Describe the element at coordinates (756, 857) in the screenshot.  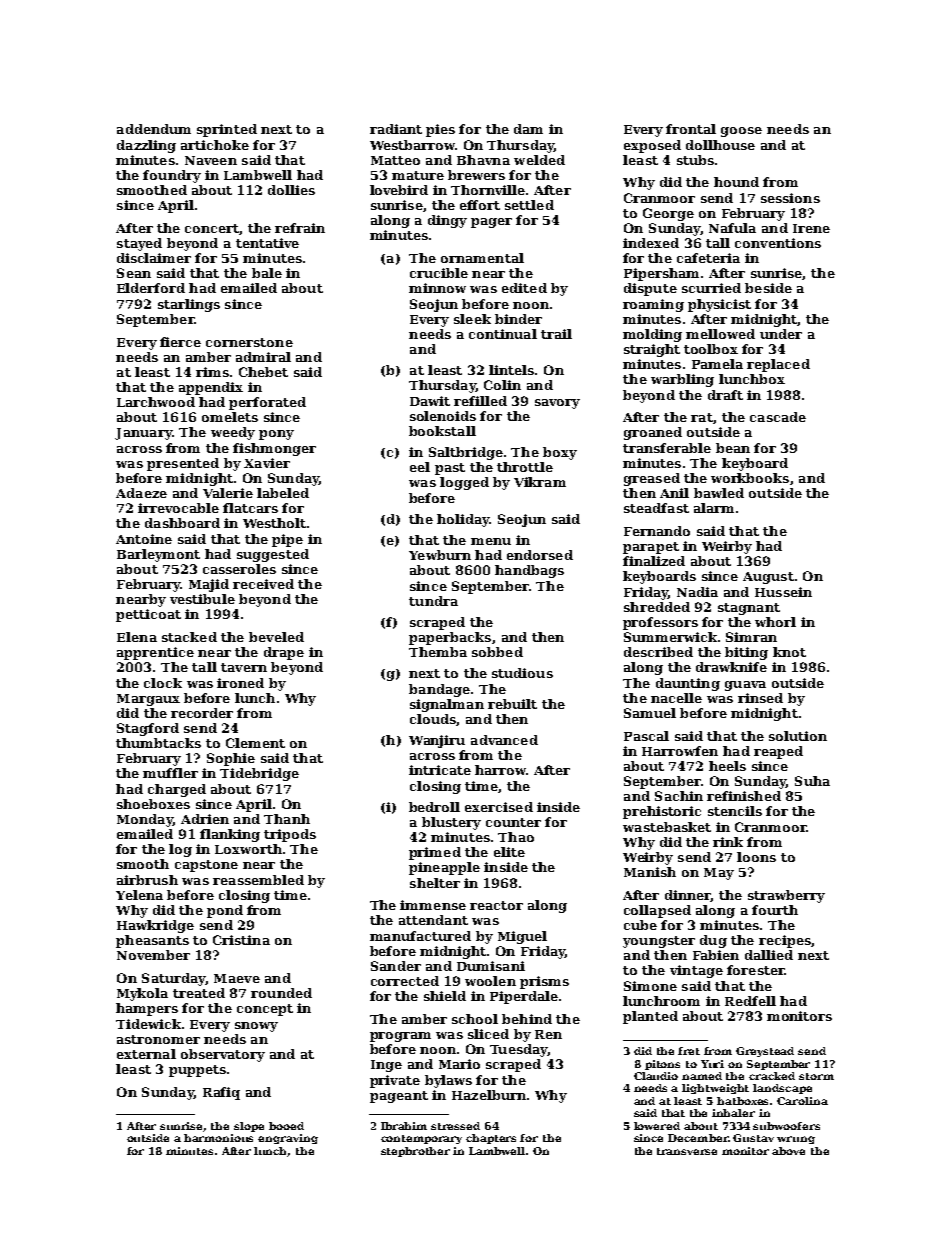
I see `loons` at that location.
